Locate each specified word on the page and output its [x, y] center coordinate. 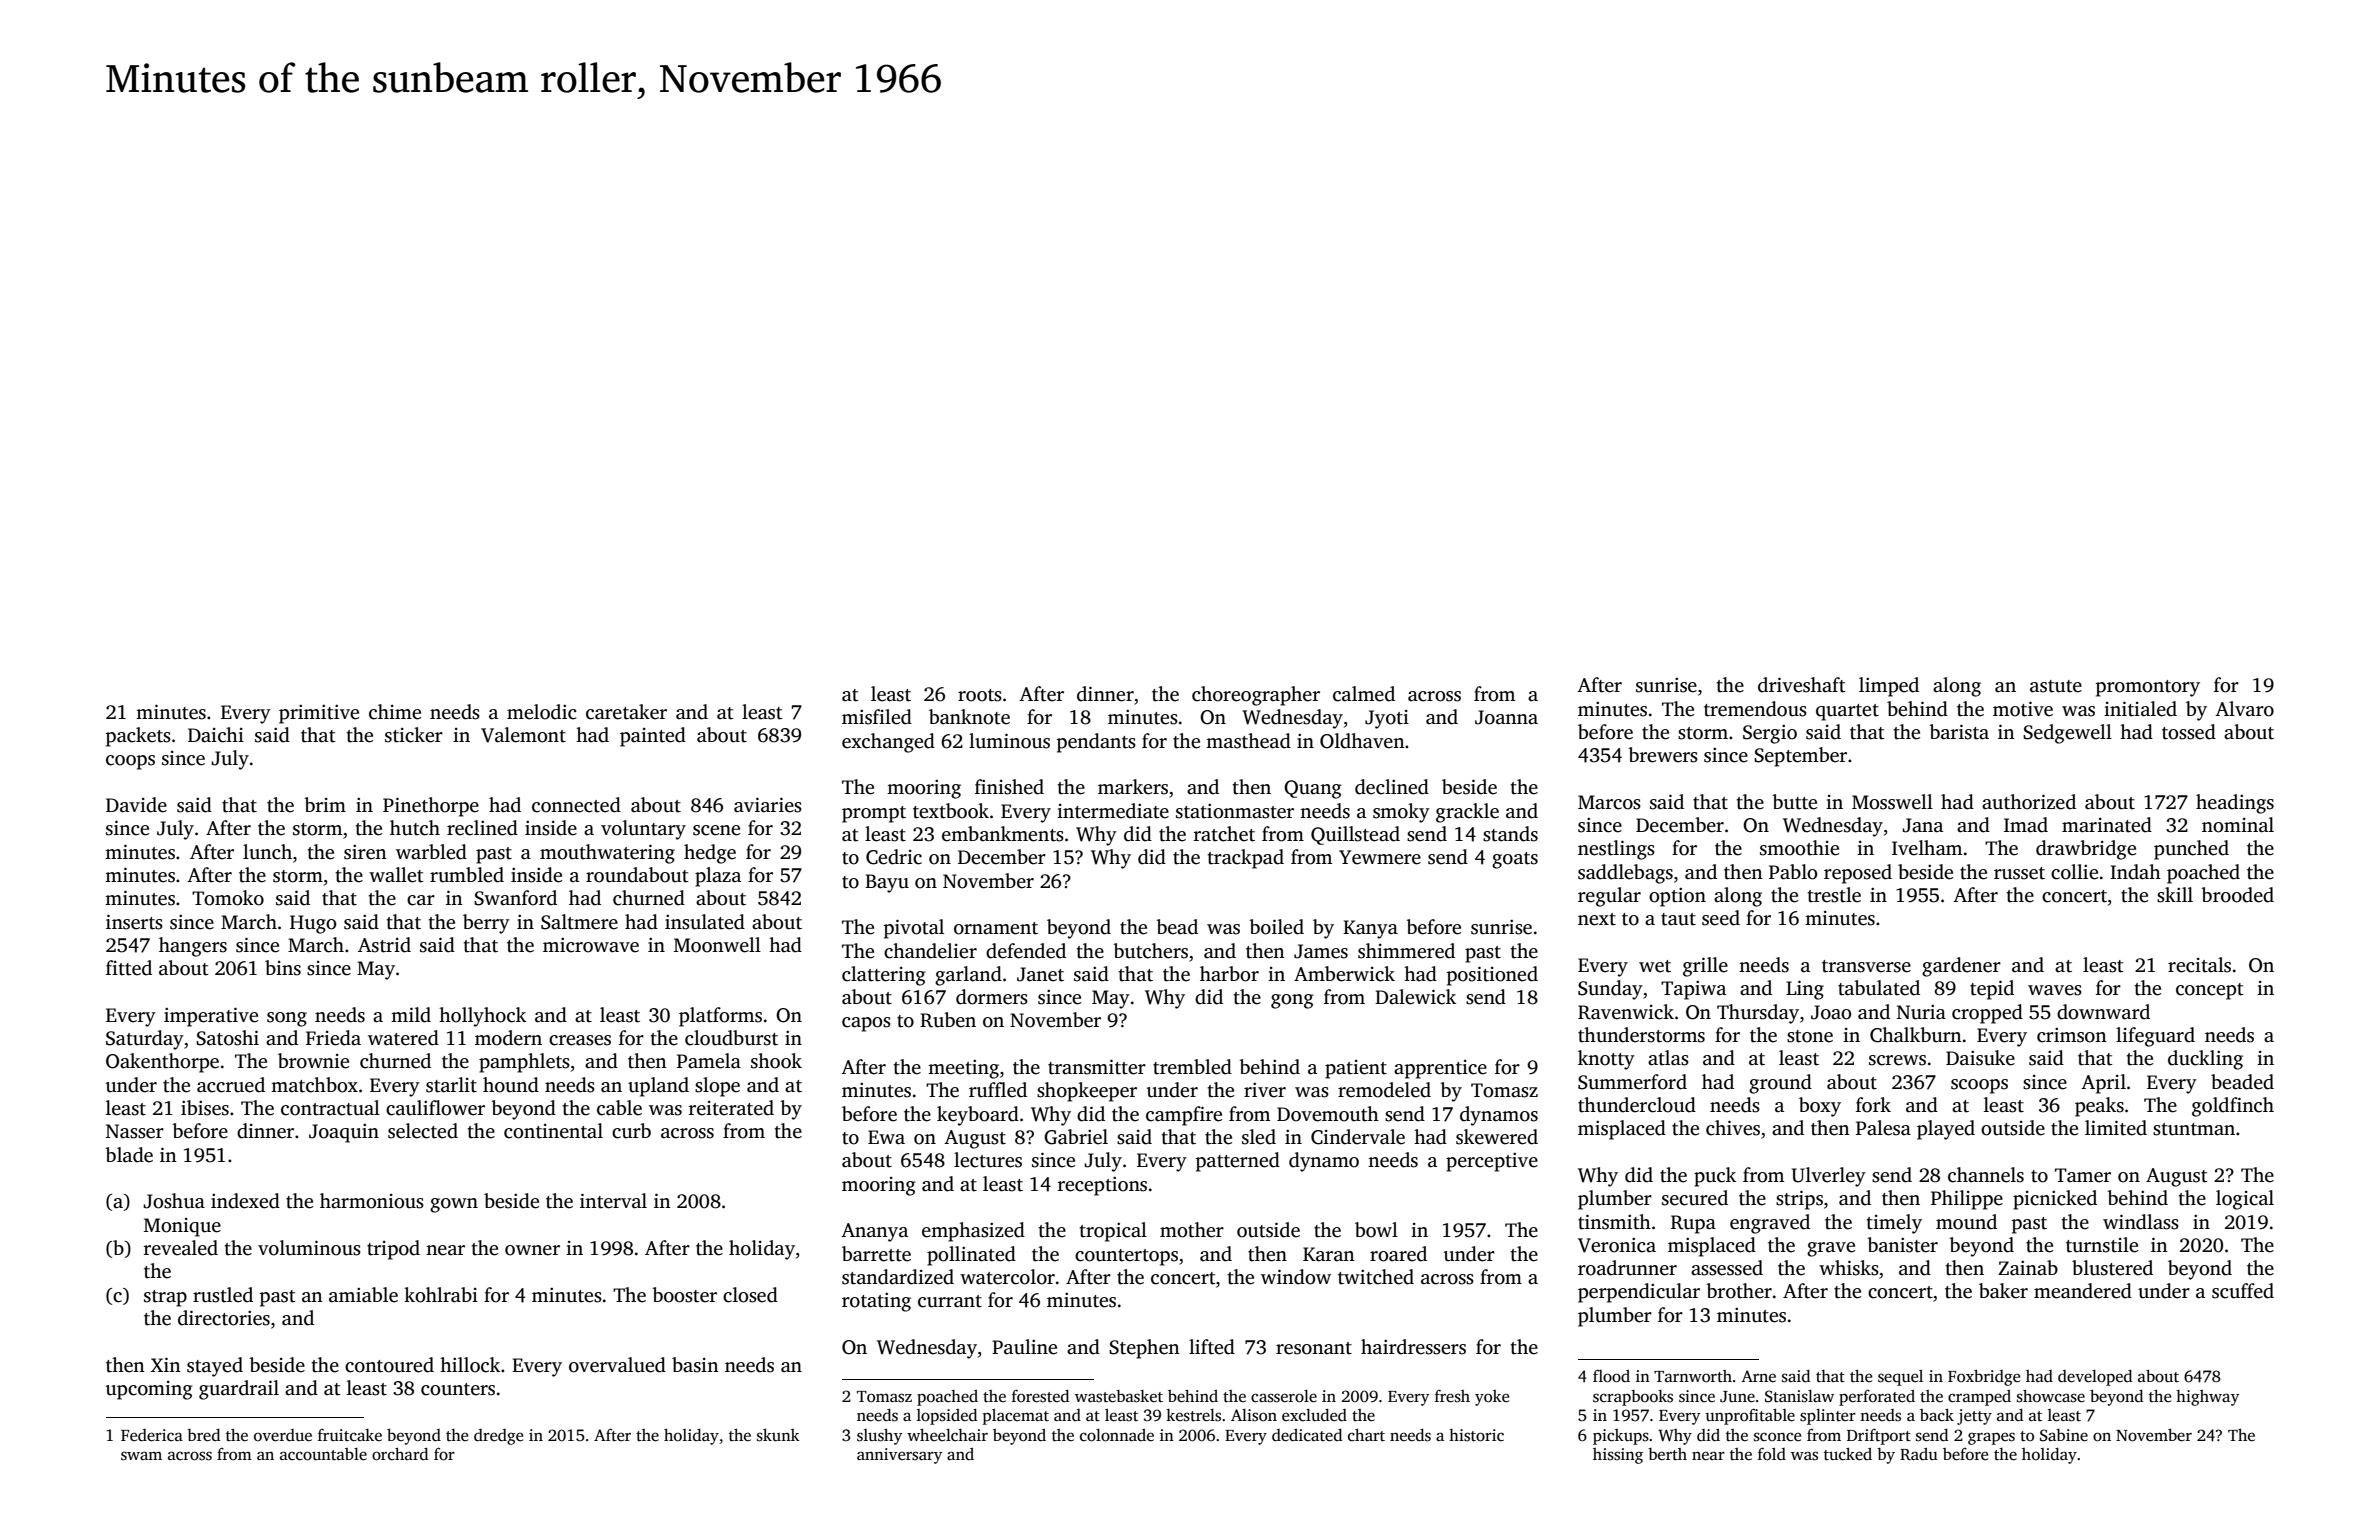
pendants [1096, 743]
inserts [134, 922]
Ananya [874, 1232]
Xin [166, 1364]
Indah [2135, 872]
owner [532, 1250]
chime [395, 712]
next [1597, 919]
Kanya [1370, 929]
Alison [1254, 1415]
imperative [211, 1017]
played [1946, 1130]
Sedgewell [2067, 734]
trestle [1834, 895]
